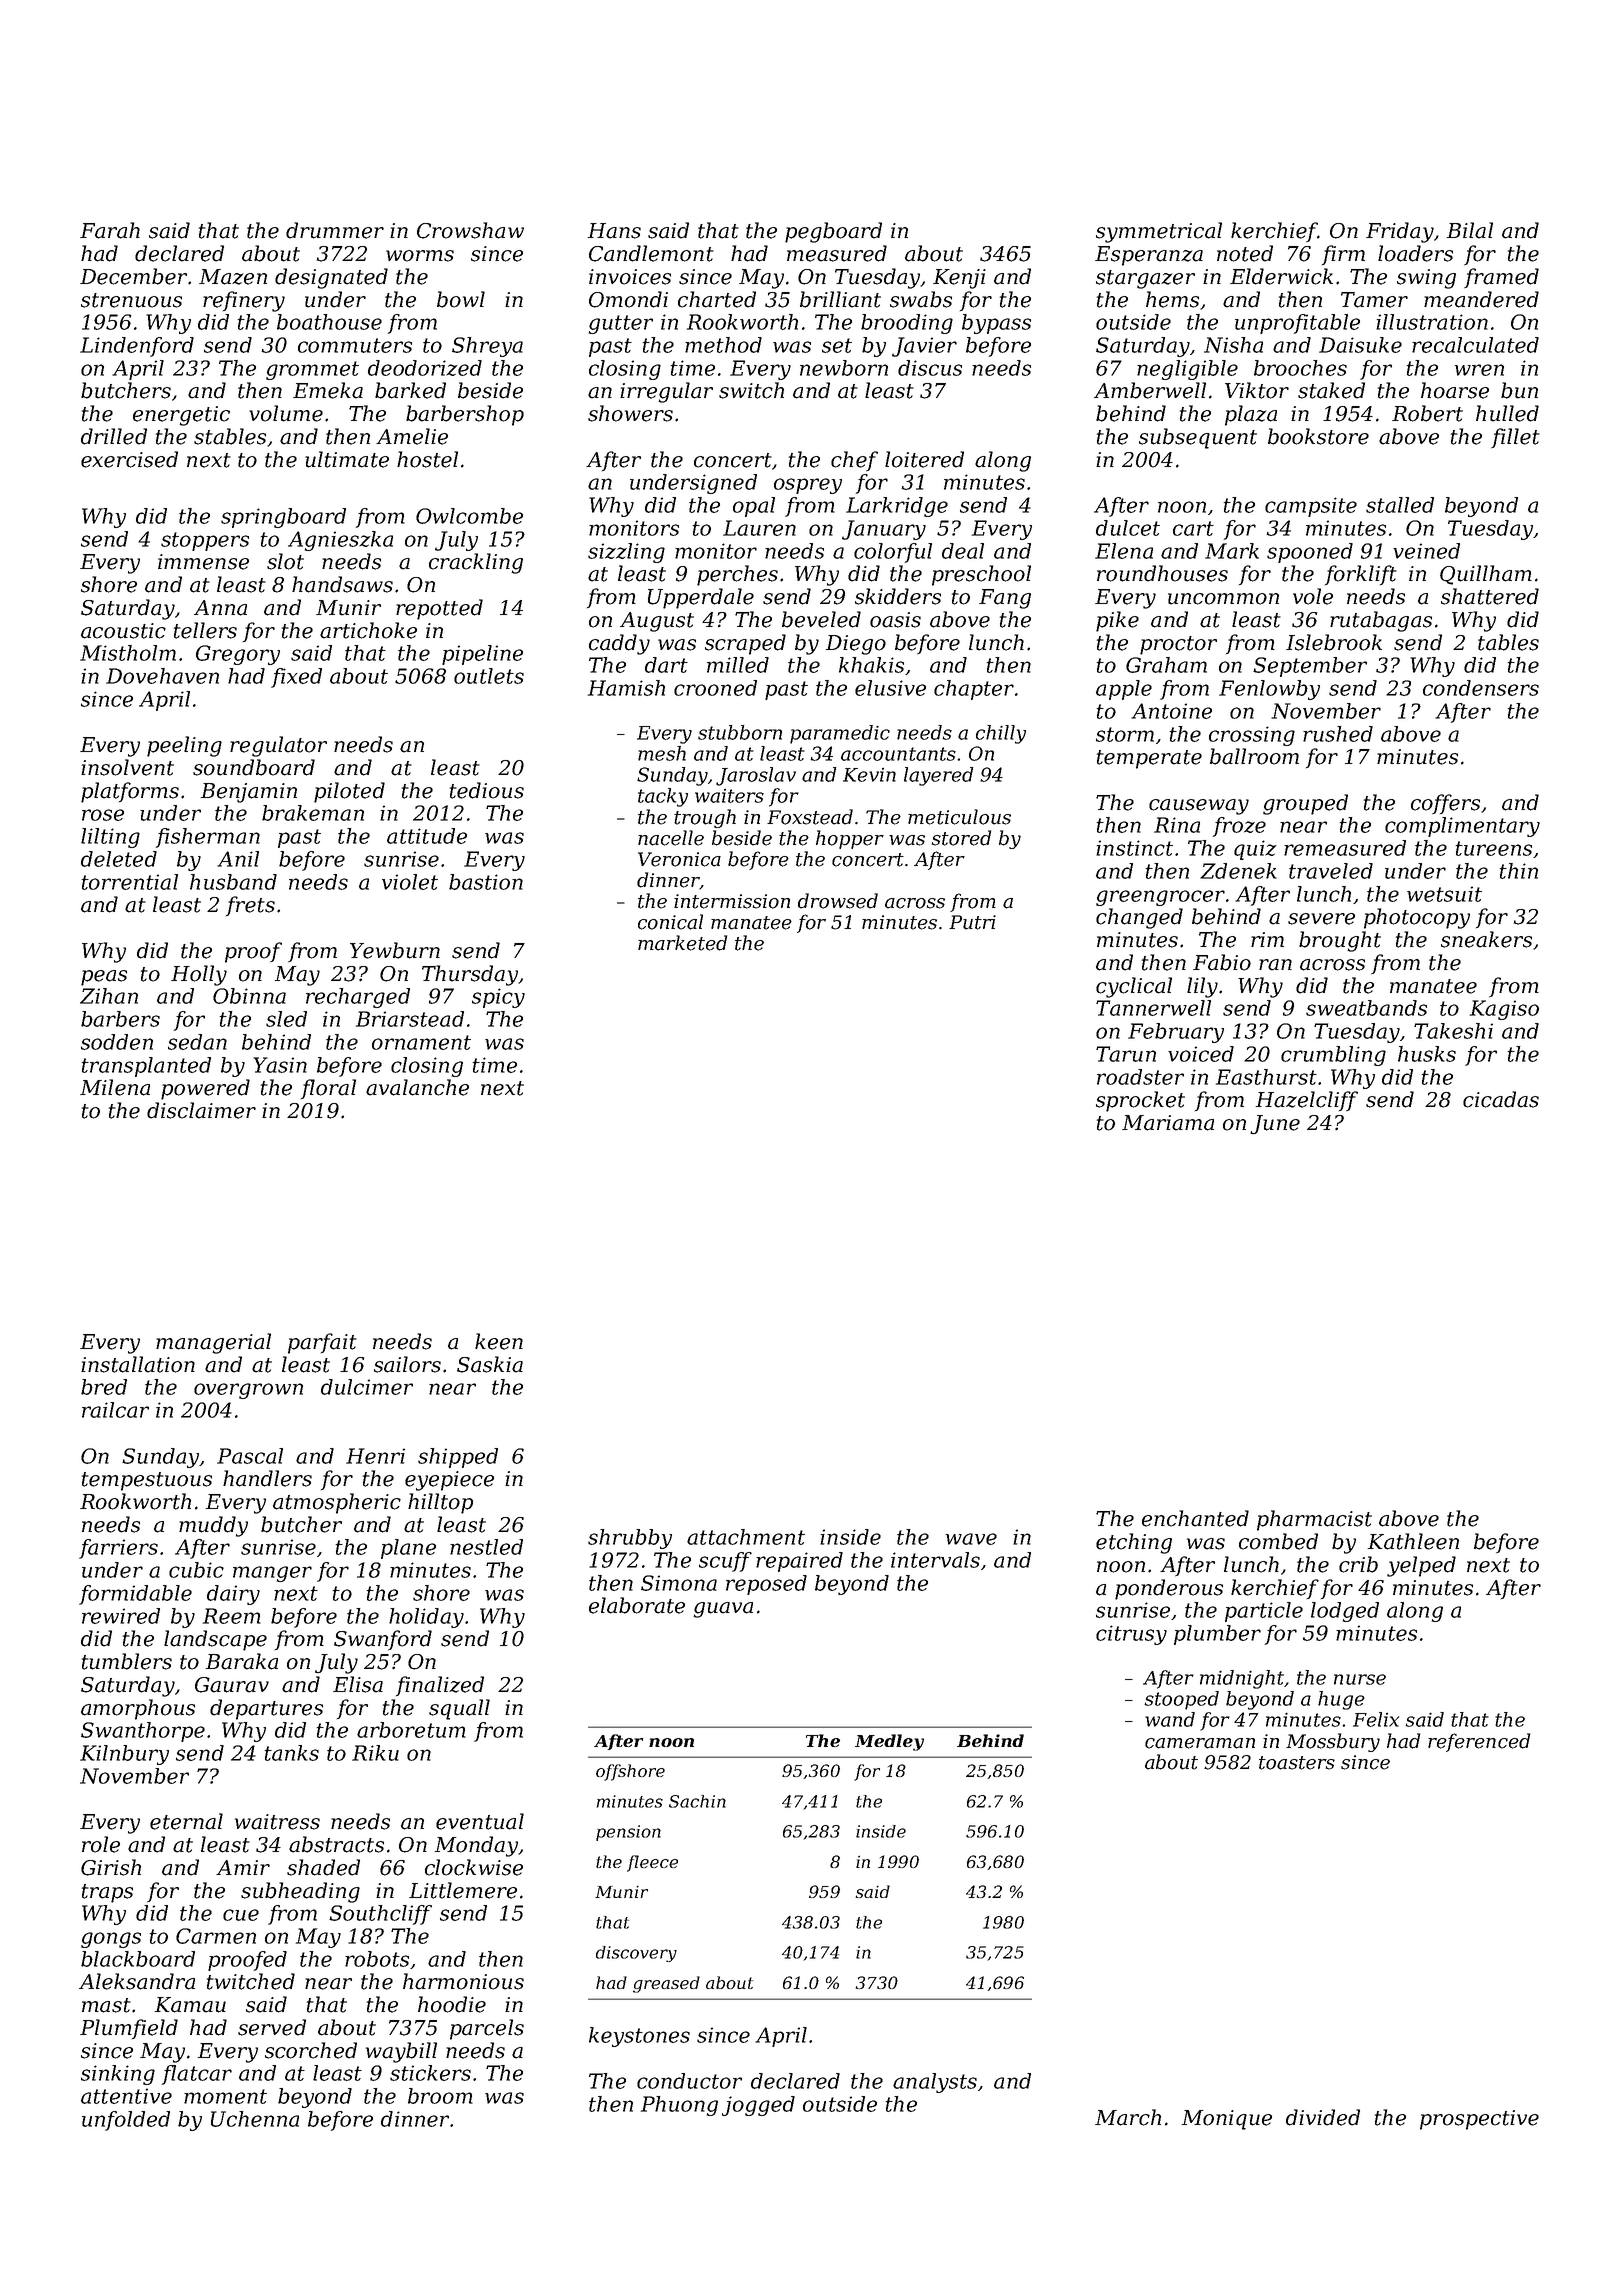  I want to click on energetic, so click(181, 416).
